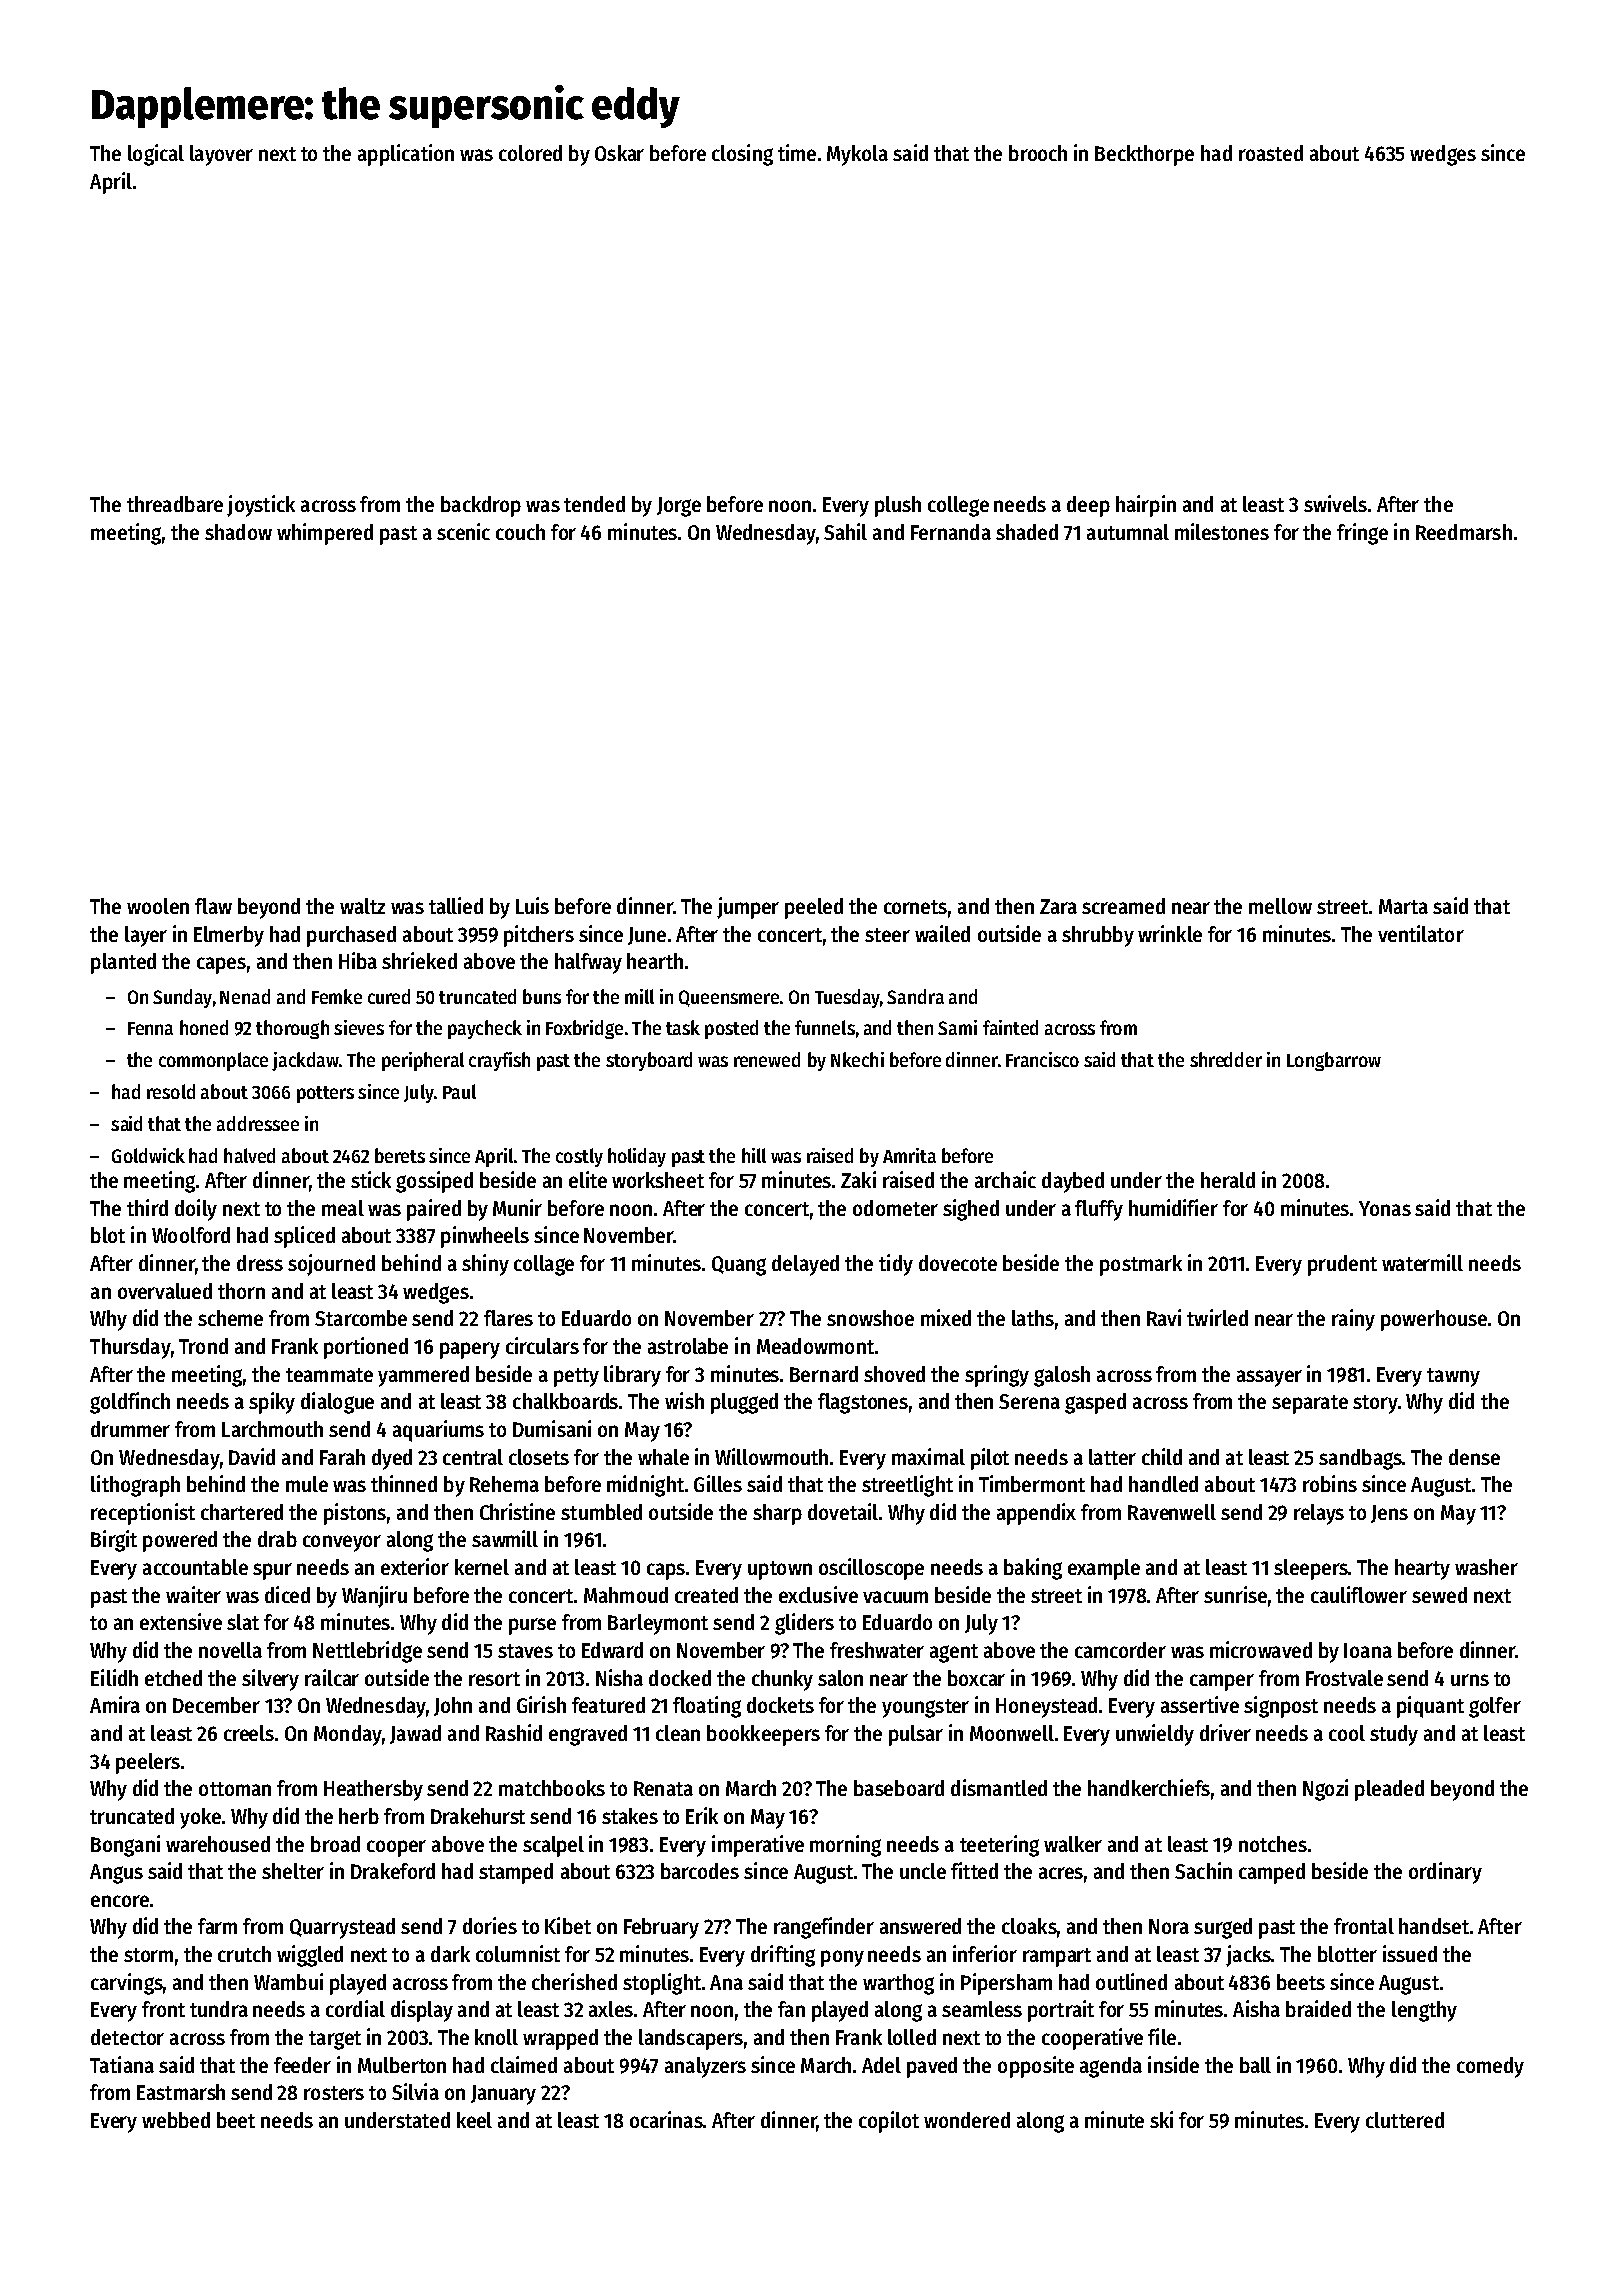 Image resolution: width=1620 pixels, height=2292 pixels. Describe the element at coordinates (1172, 1512) in the document. I see `Ravenwell` at that location.
